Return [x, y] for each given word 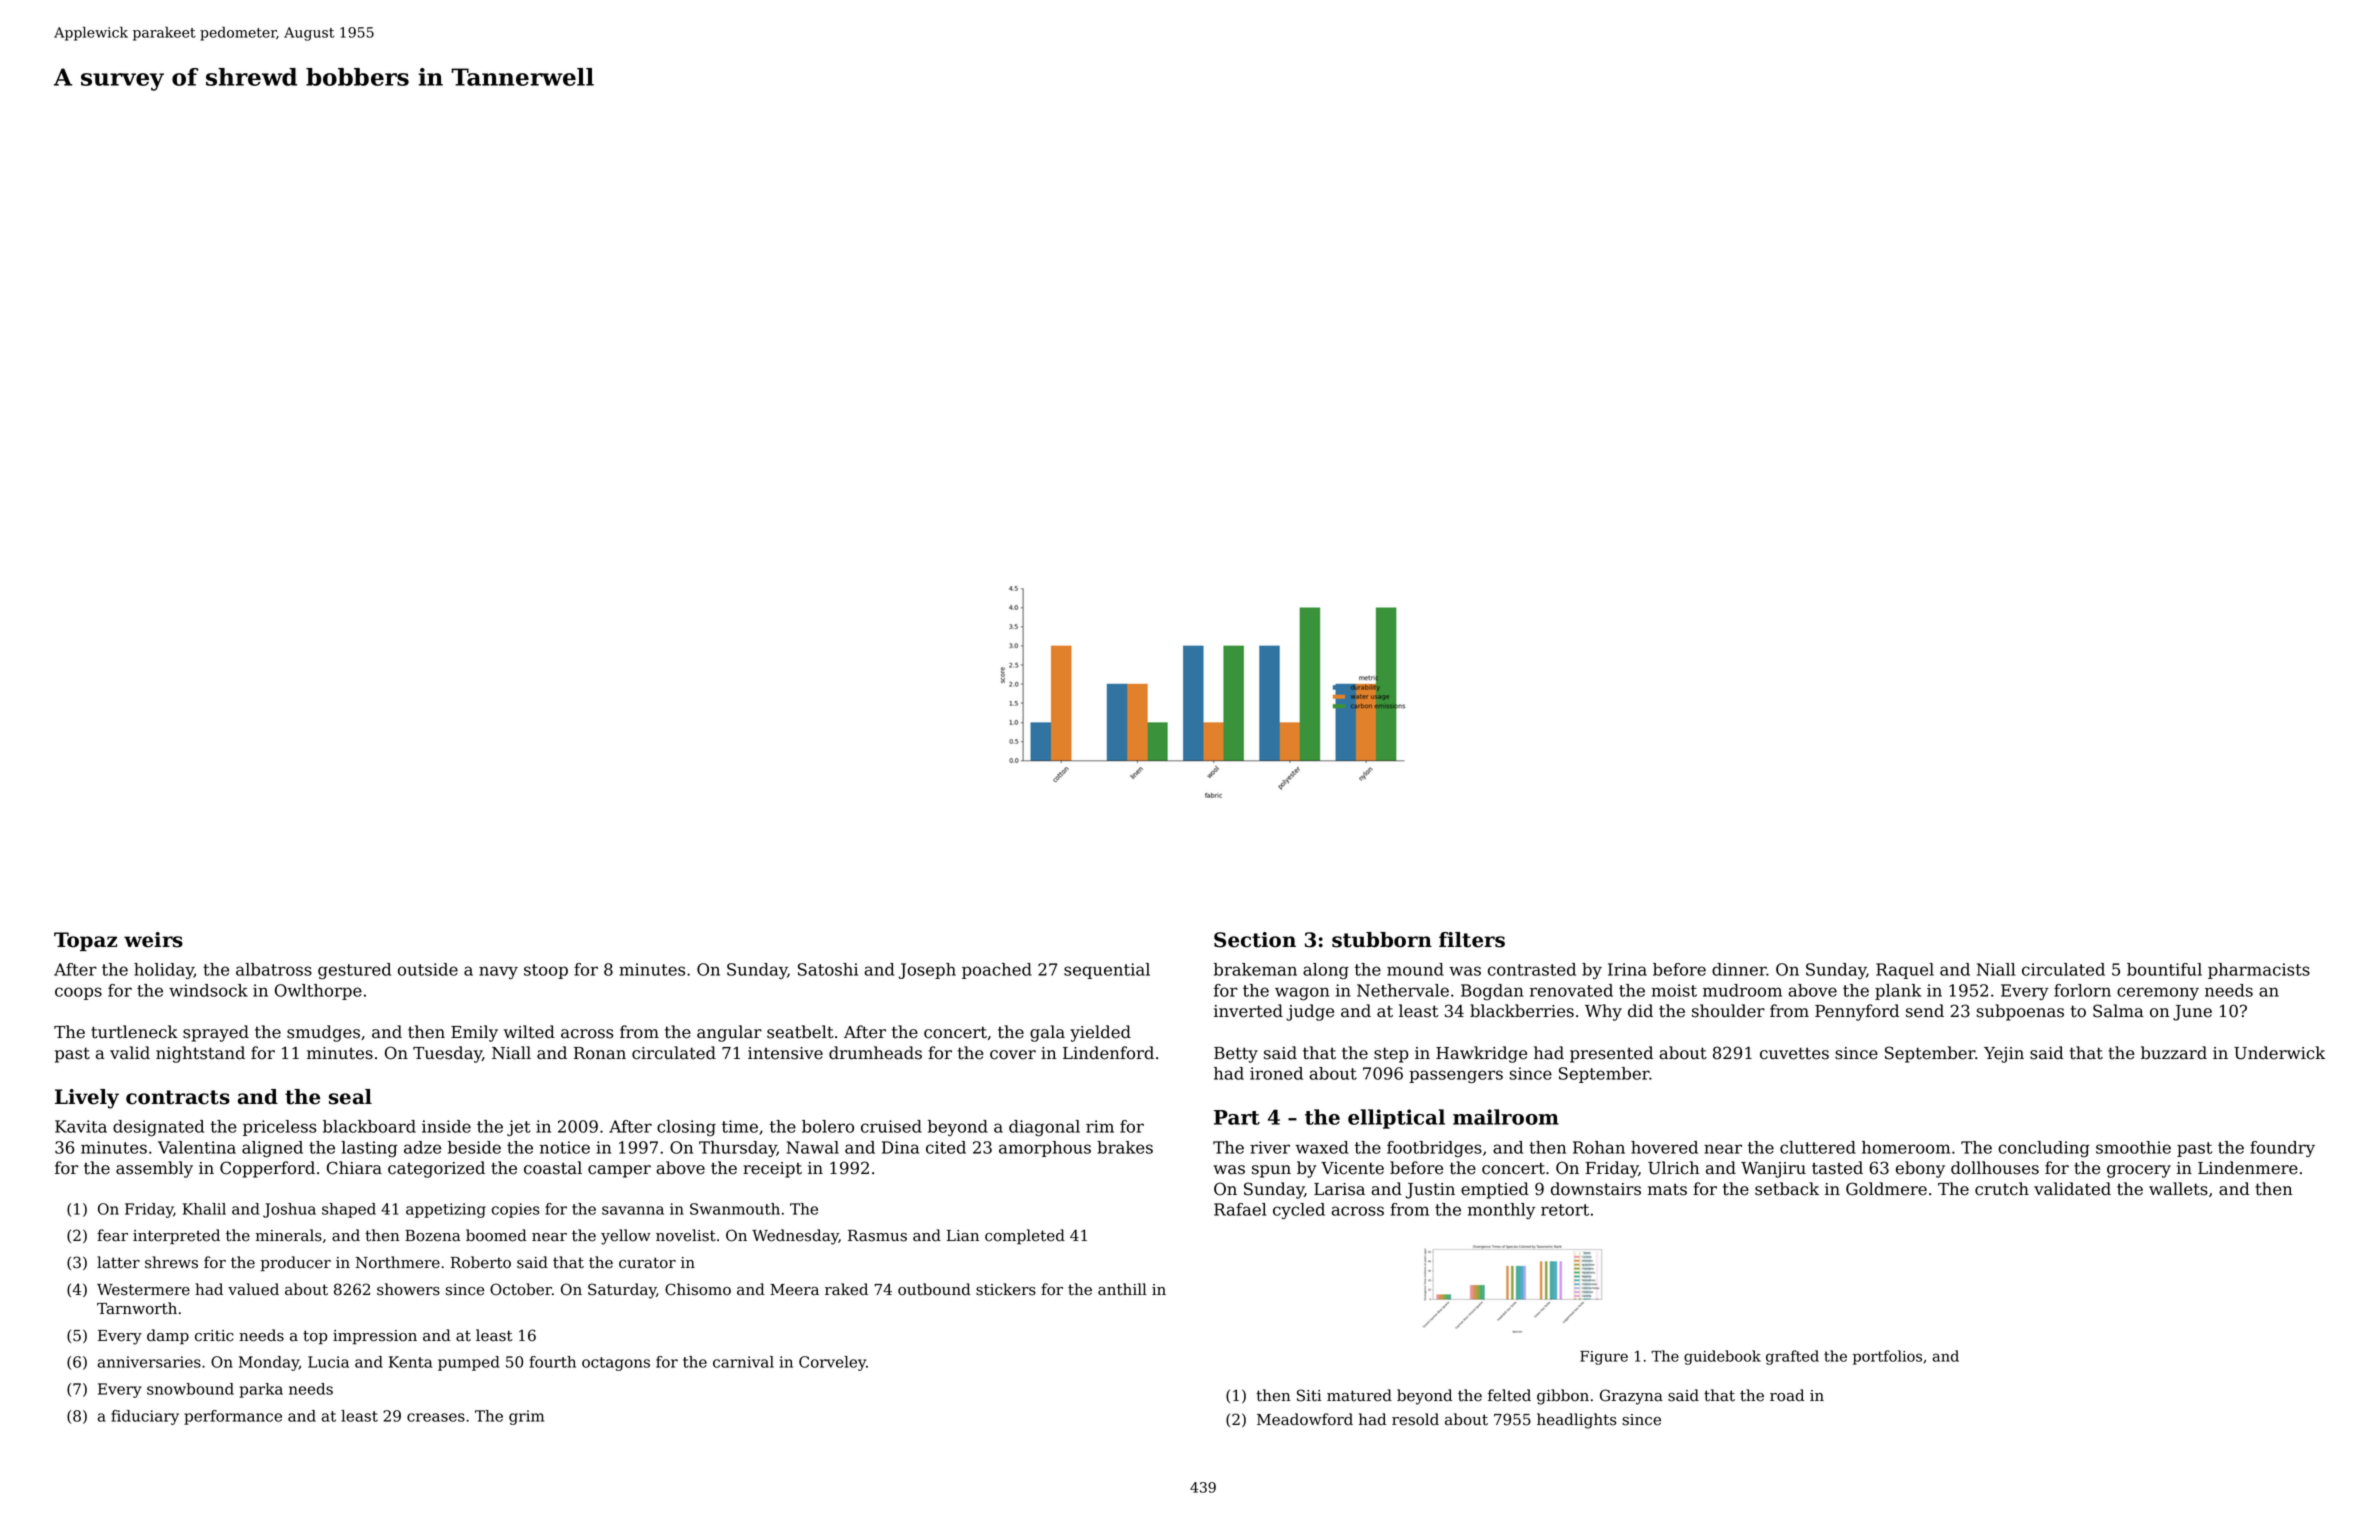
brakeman [1255, 969]
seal [350, 1097]
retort [1565, 1210]
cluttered [1818, 1147]
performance [233, 1417]
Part [1237, 1117]
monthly [1501, 1211]
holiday [164, 971]
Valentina [197, 1147]
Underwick [2279, 1053]
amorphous [1045, 1149]
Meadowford [1305, 1419]
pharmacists [2259, 971]
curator [647, 1263]
